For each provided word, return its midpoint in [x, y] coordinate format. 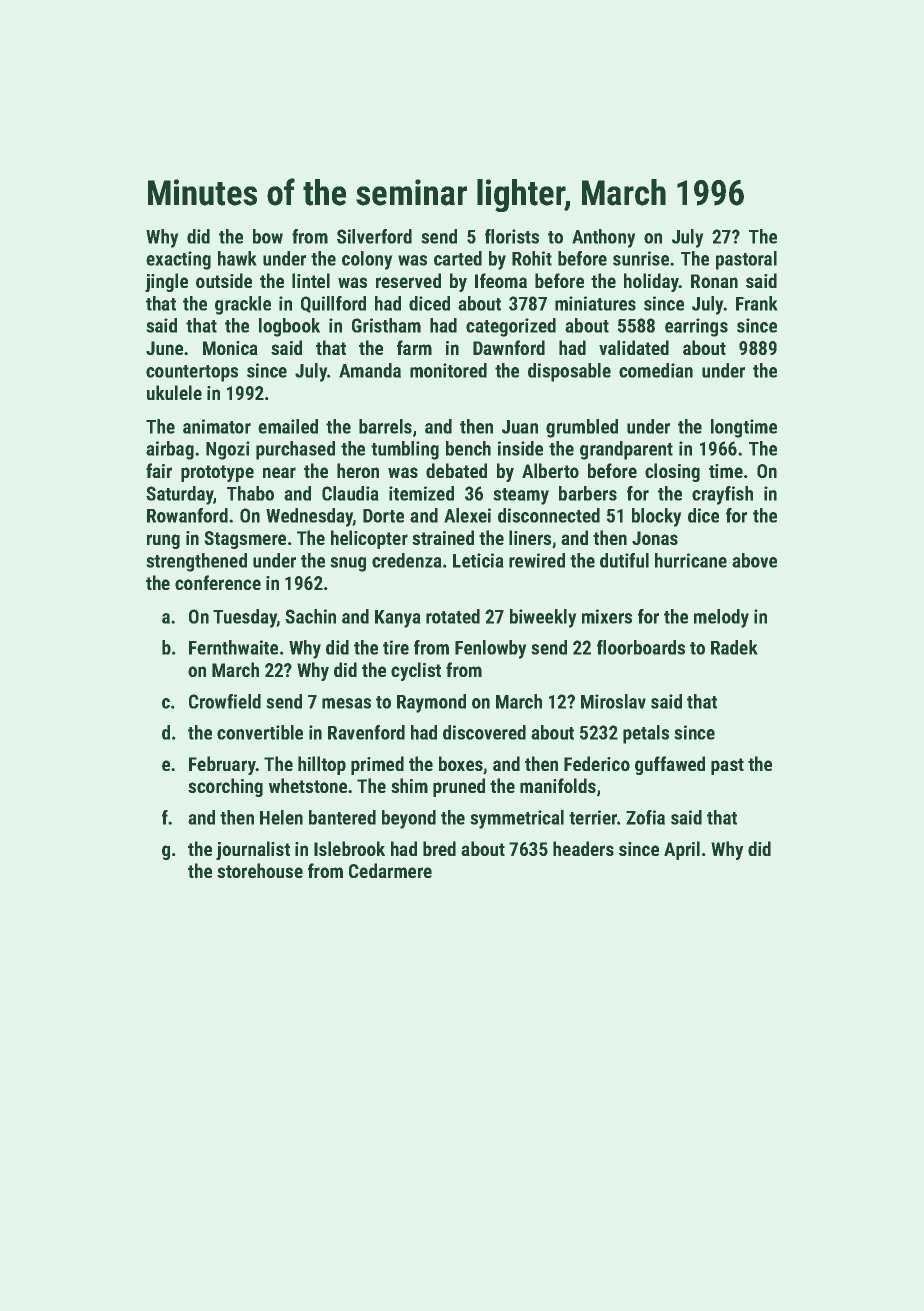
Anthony [604, 238]
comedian [656, 370]
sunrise [641, 258]
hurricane [691, 560]
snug [348, 564]
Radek [734, 647]
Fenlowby [491, 649]
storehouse [260, 870]
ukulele [174, 392]
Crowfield [225, 701]
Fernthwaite [233, 647]
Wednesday [309, 517]
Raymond [431, 703]
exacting [178, 260]
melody [721, 618]
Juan [520, 427]
